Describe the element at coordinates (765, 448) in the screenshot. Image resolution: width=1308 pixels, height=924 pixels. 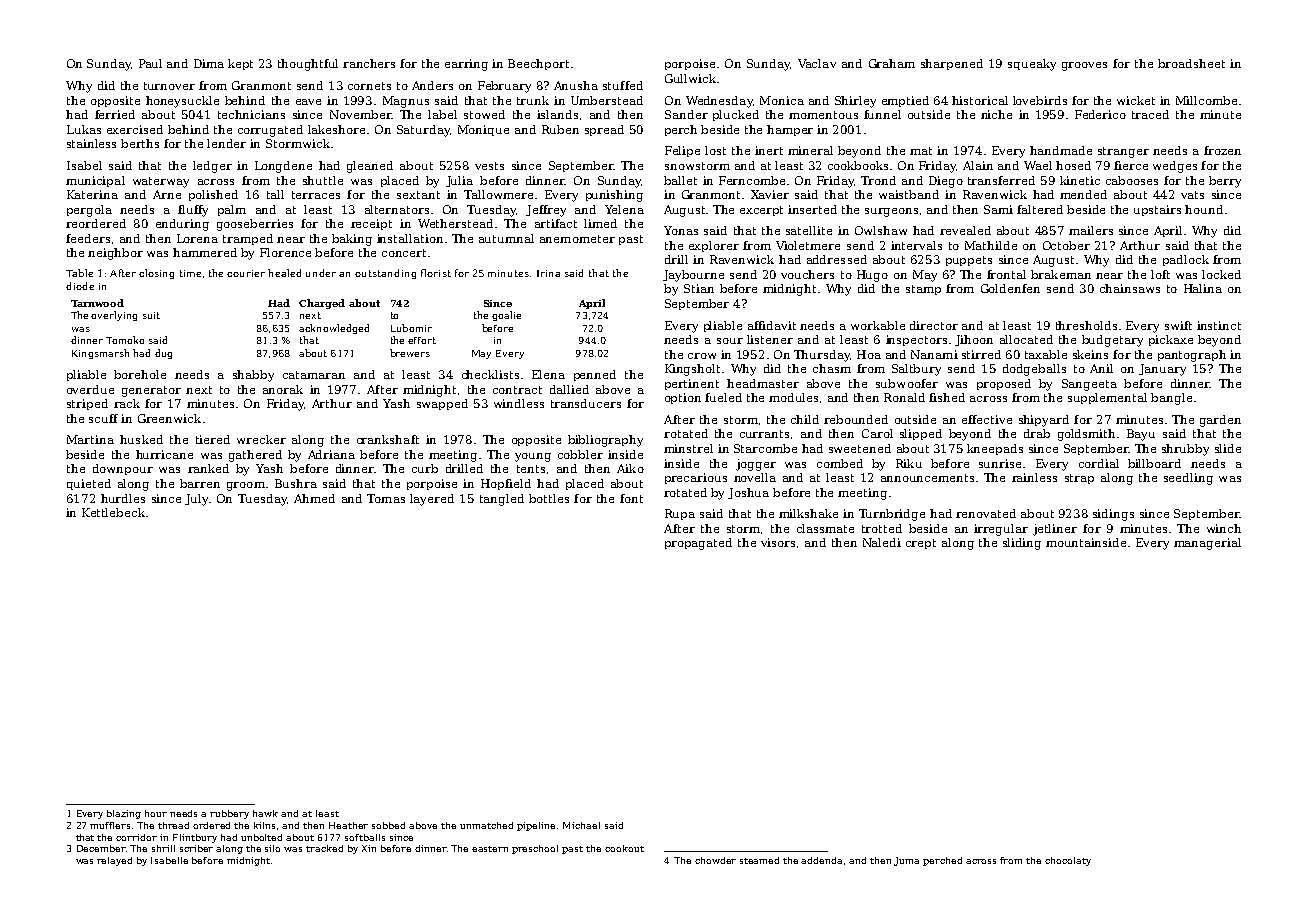
I see `Starcombe` at that location.
